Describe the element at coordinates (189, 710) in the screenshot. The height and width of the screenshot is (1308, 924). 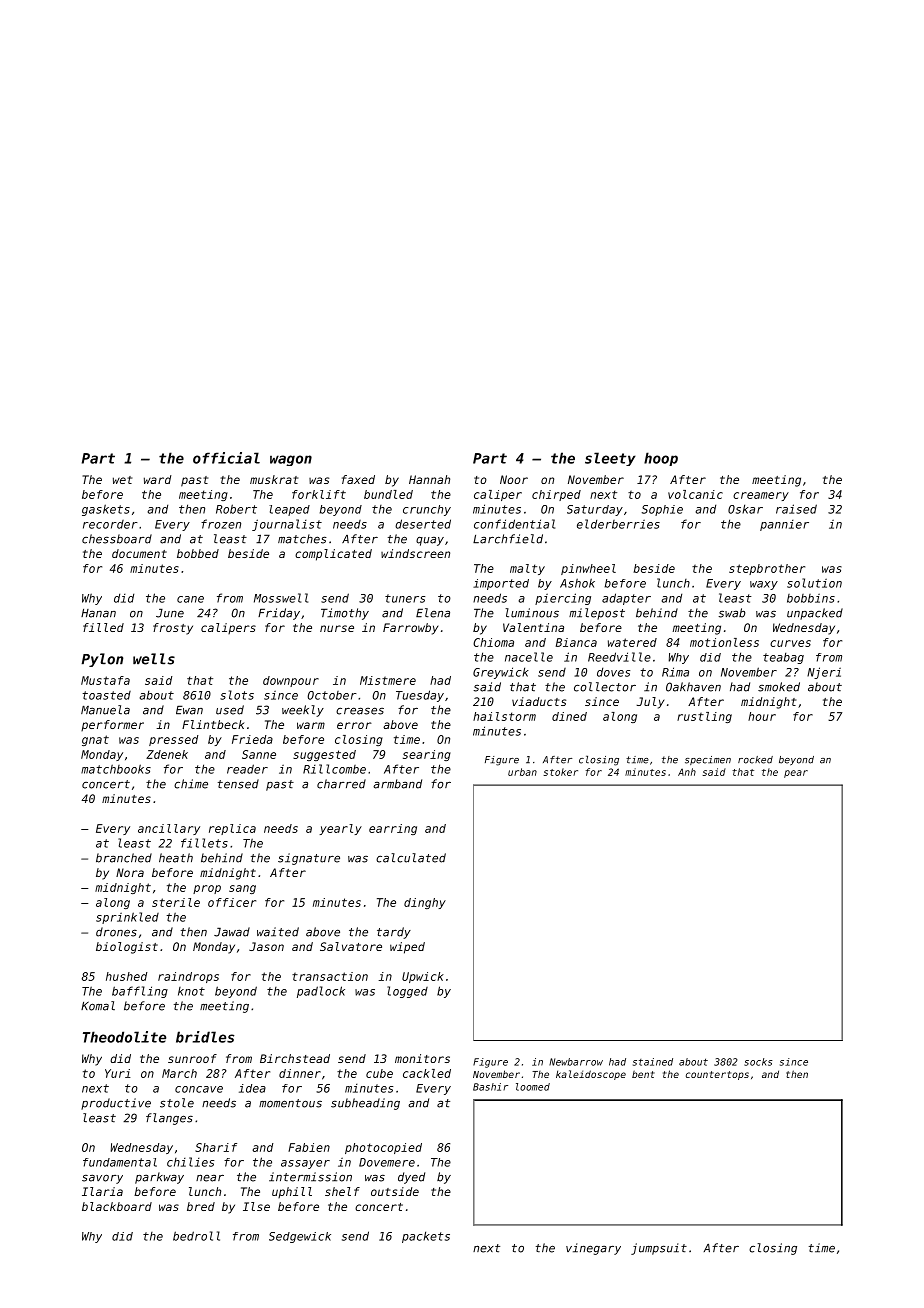
I see `Ewan` at that location.
